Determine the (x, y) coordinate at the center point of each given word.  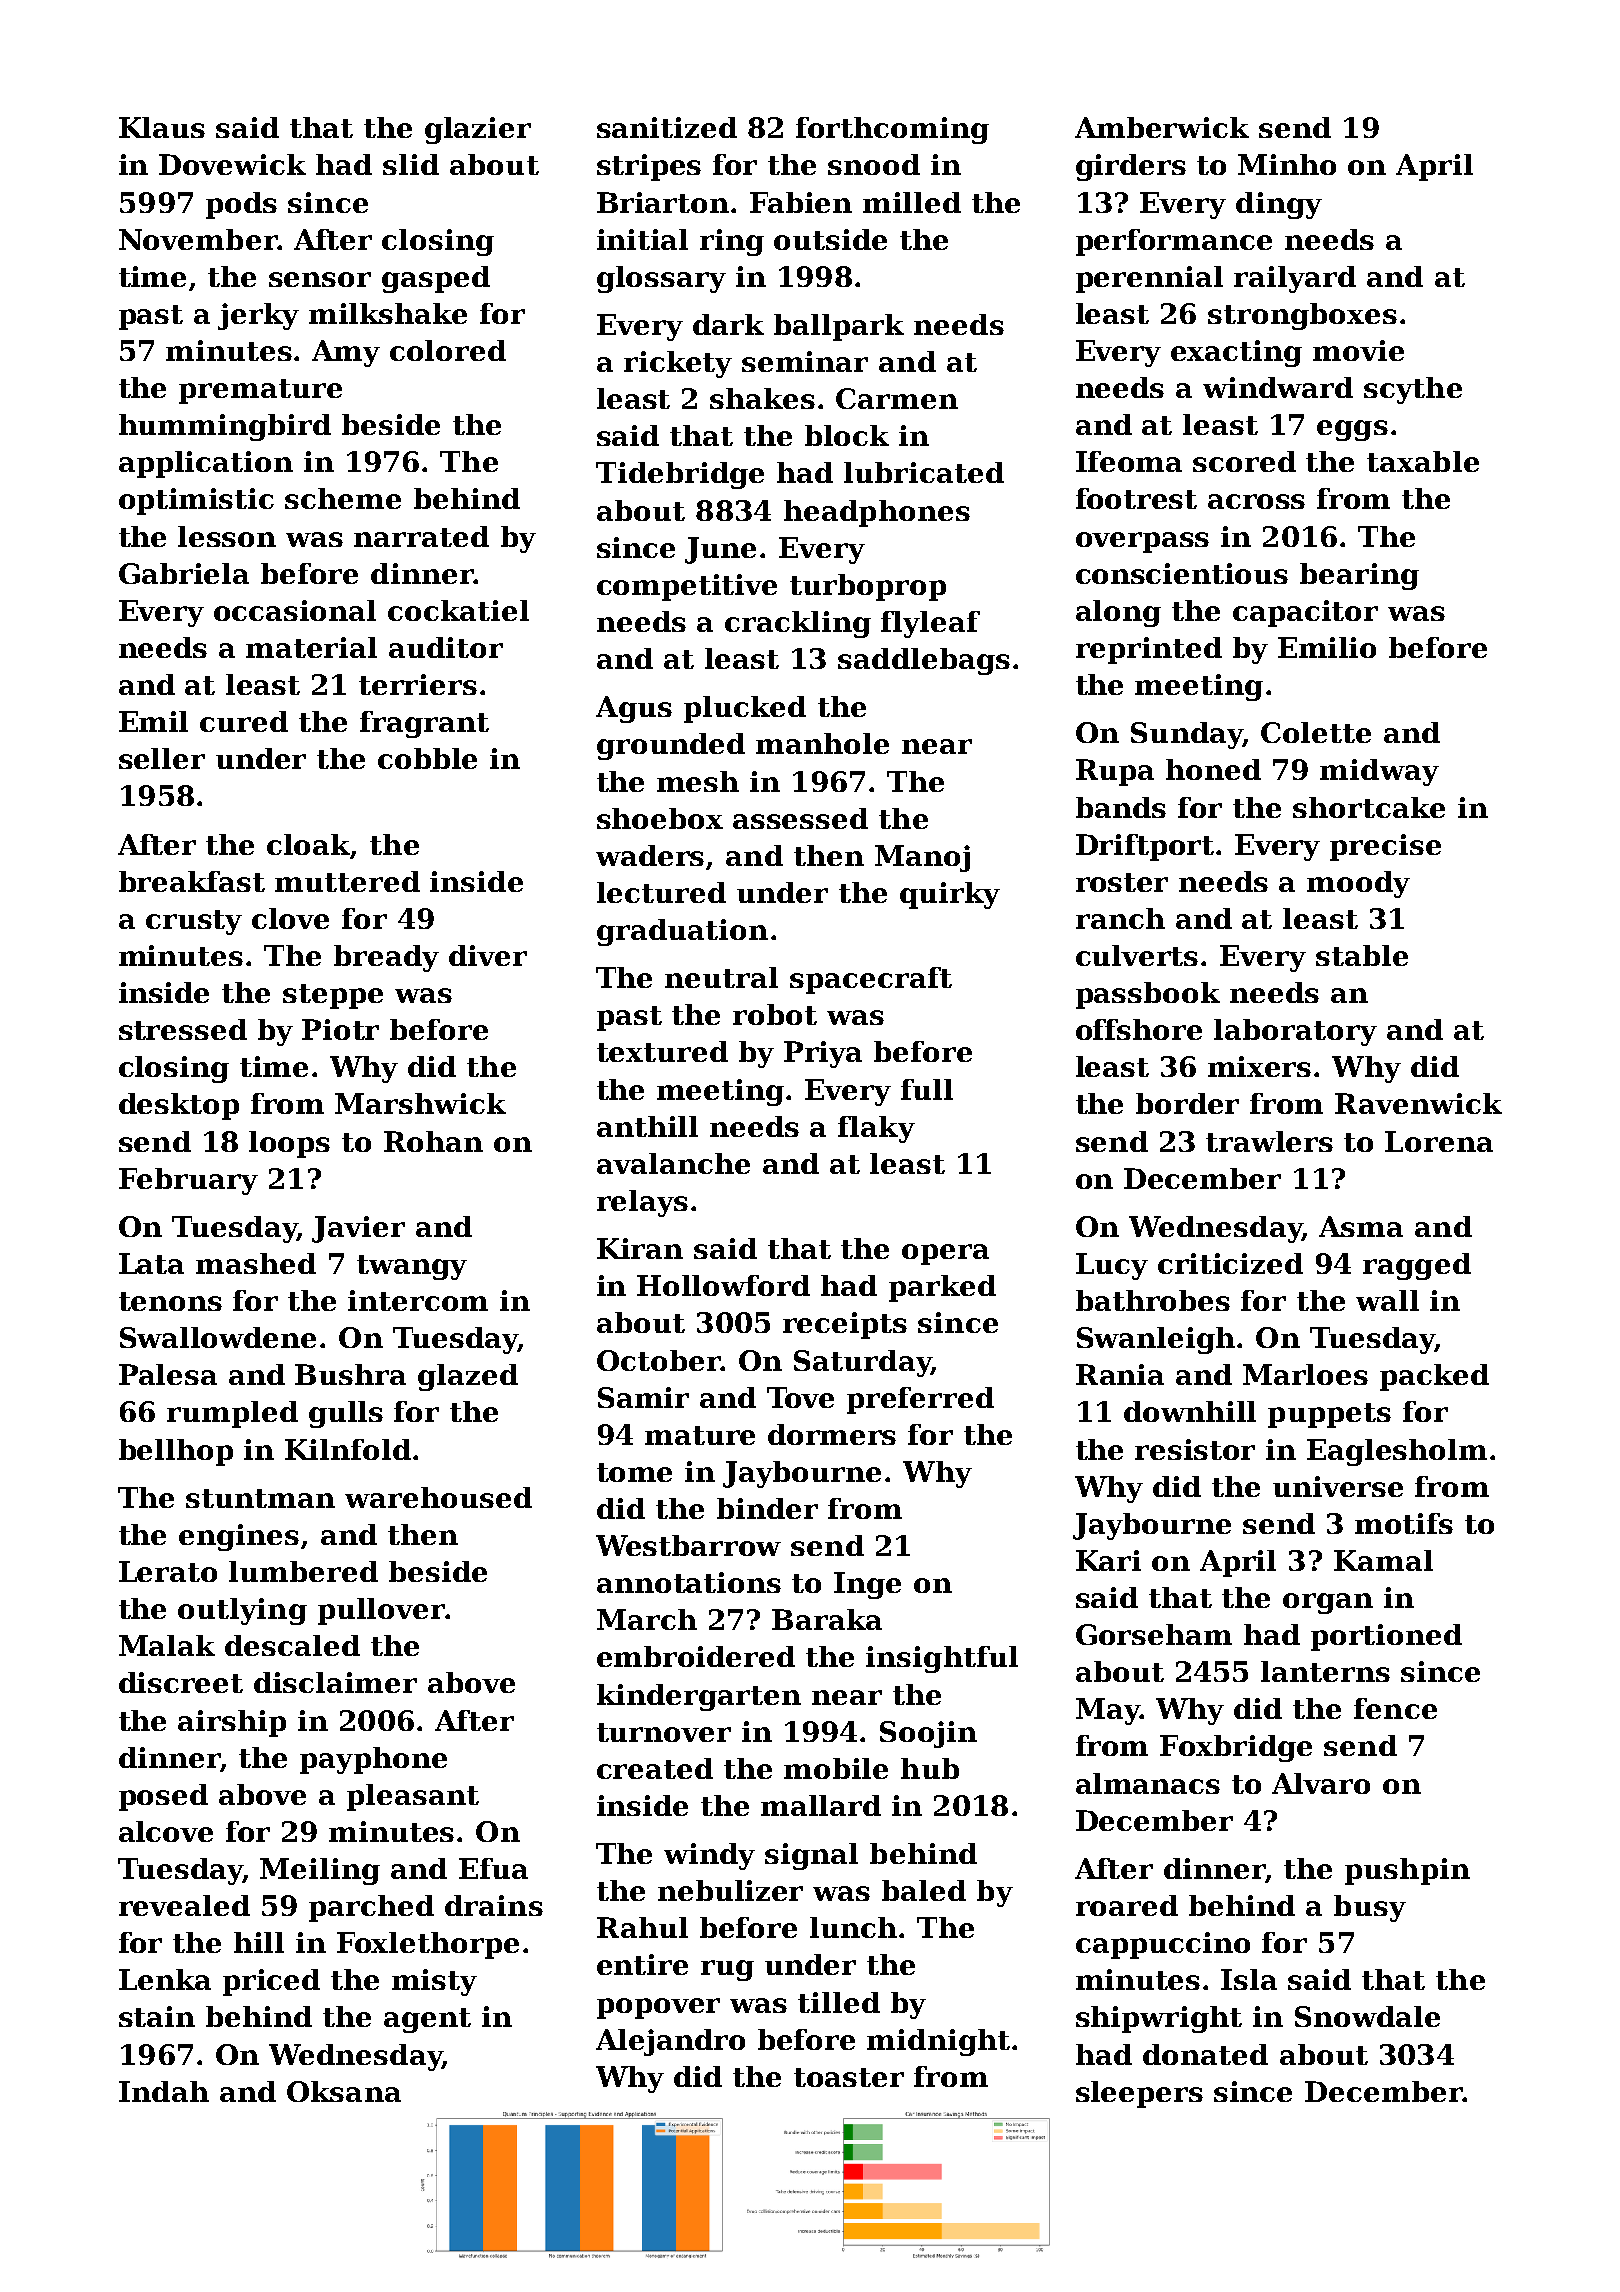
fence (1395, 1708)
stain (157, 2016)
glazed (468, 1377)
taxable (1423, 461)
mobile (836, 1768)
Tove (800, 1397)
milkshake (388, 313)
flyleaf (930, 624)
